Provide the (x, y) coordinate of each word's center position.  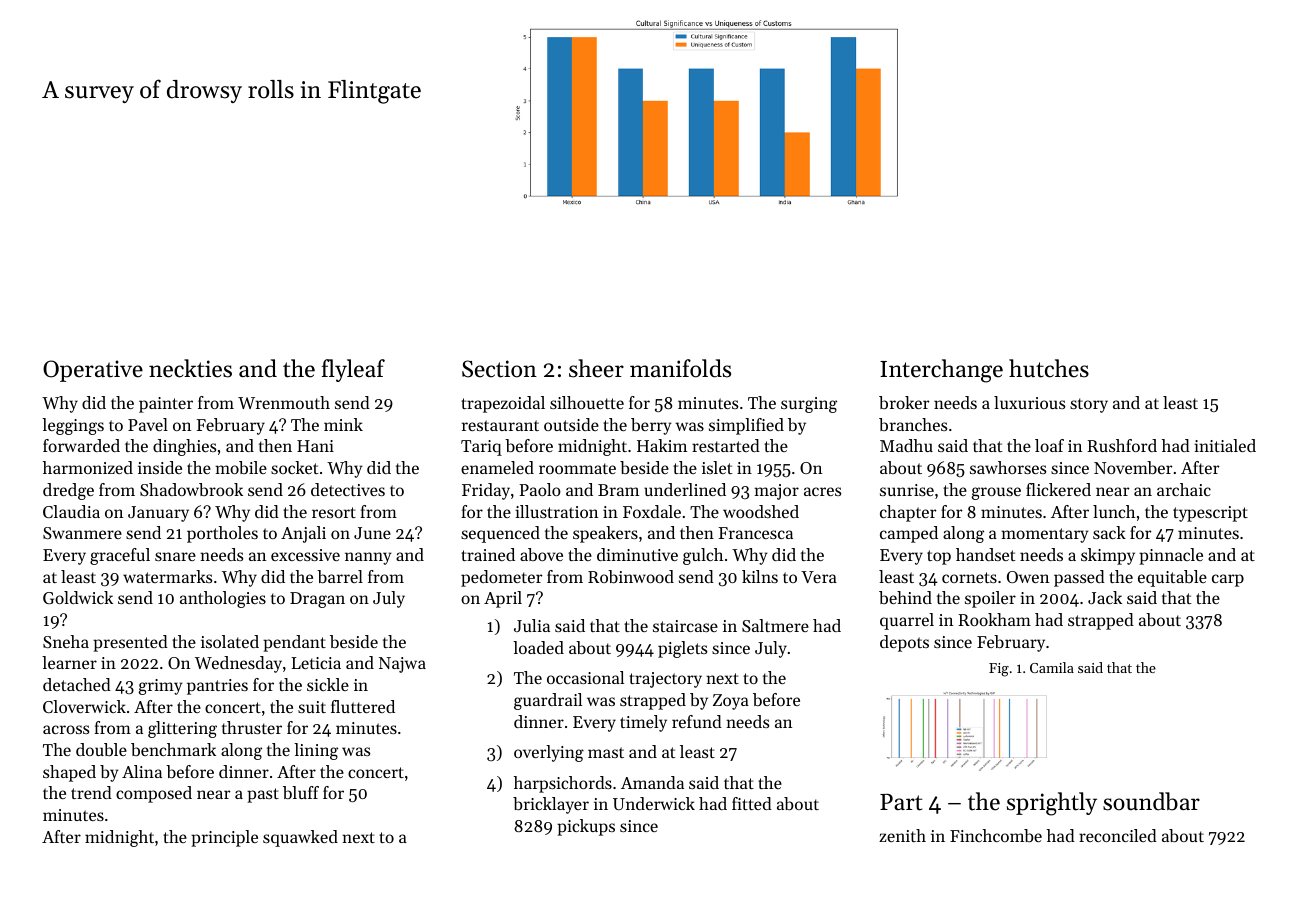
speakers (605, 534)
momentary (1045, 535)
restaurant (500, 425)
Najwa (402, 665)
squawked (300, 838)
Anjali (303, 534)
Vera (819, 577)
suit (312, 707)
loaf (1049, 445)
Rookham (994, 619)
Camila (1052, 667)
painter (166, 405)
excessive (305, 555)
